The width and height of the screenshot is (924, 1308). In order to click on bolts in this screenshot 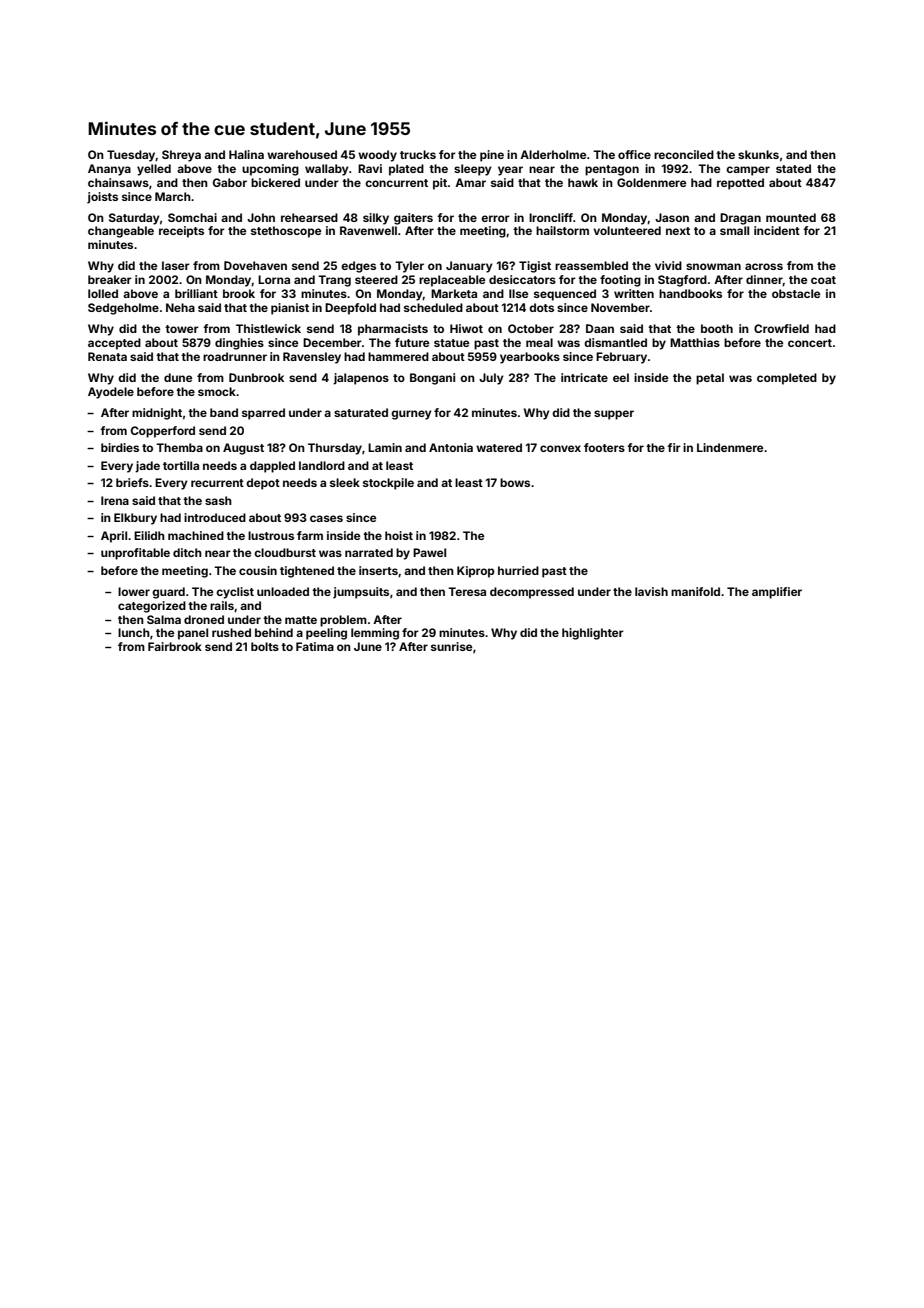, I will do `click(265, 646)`.
